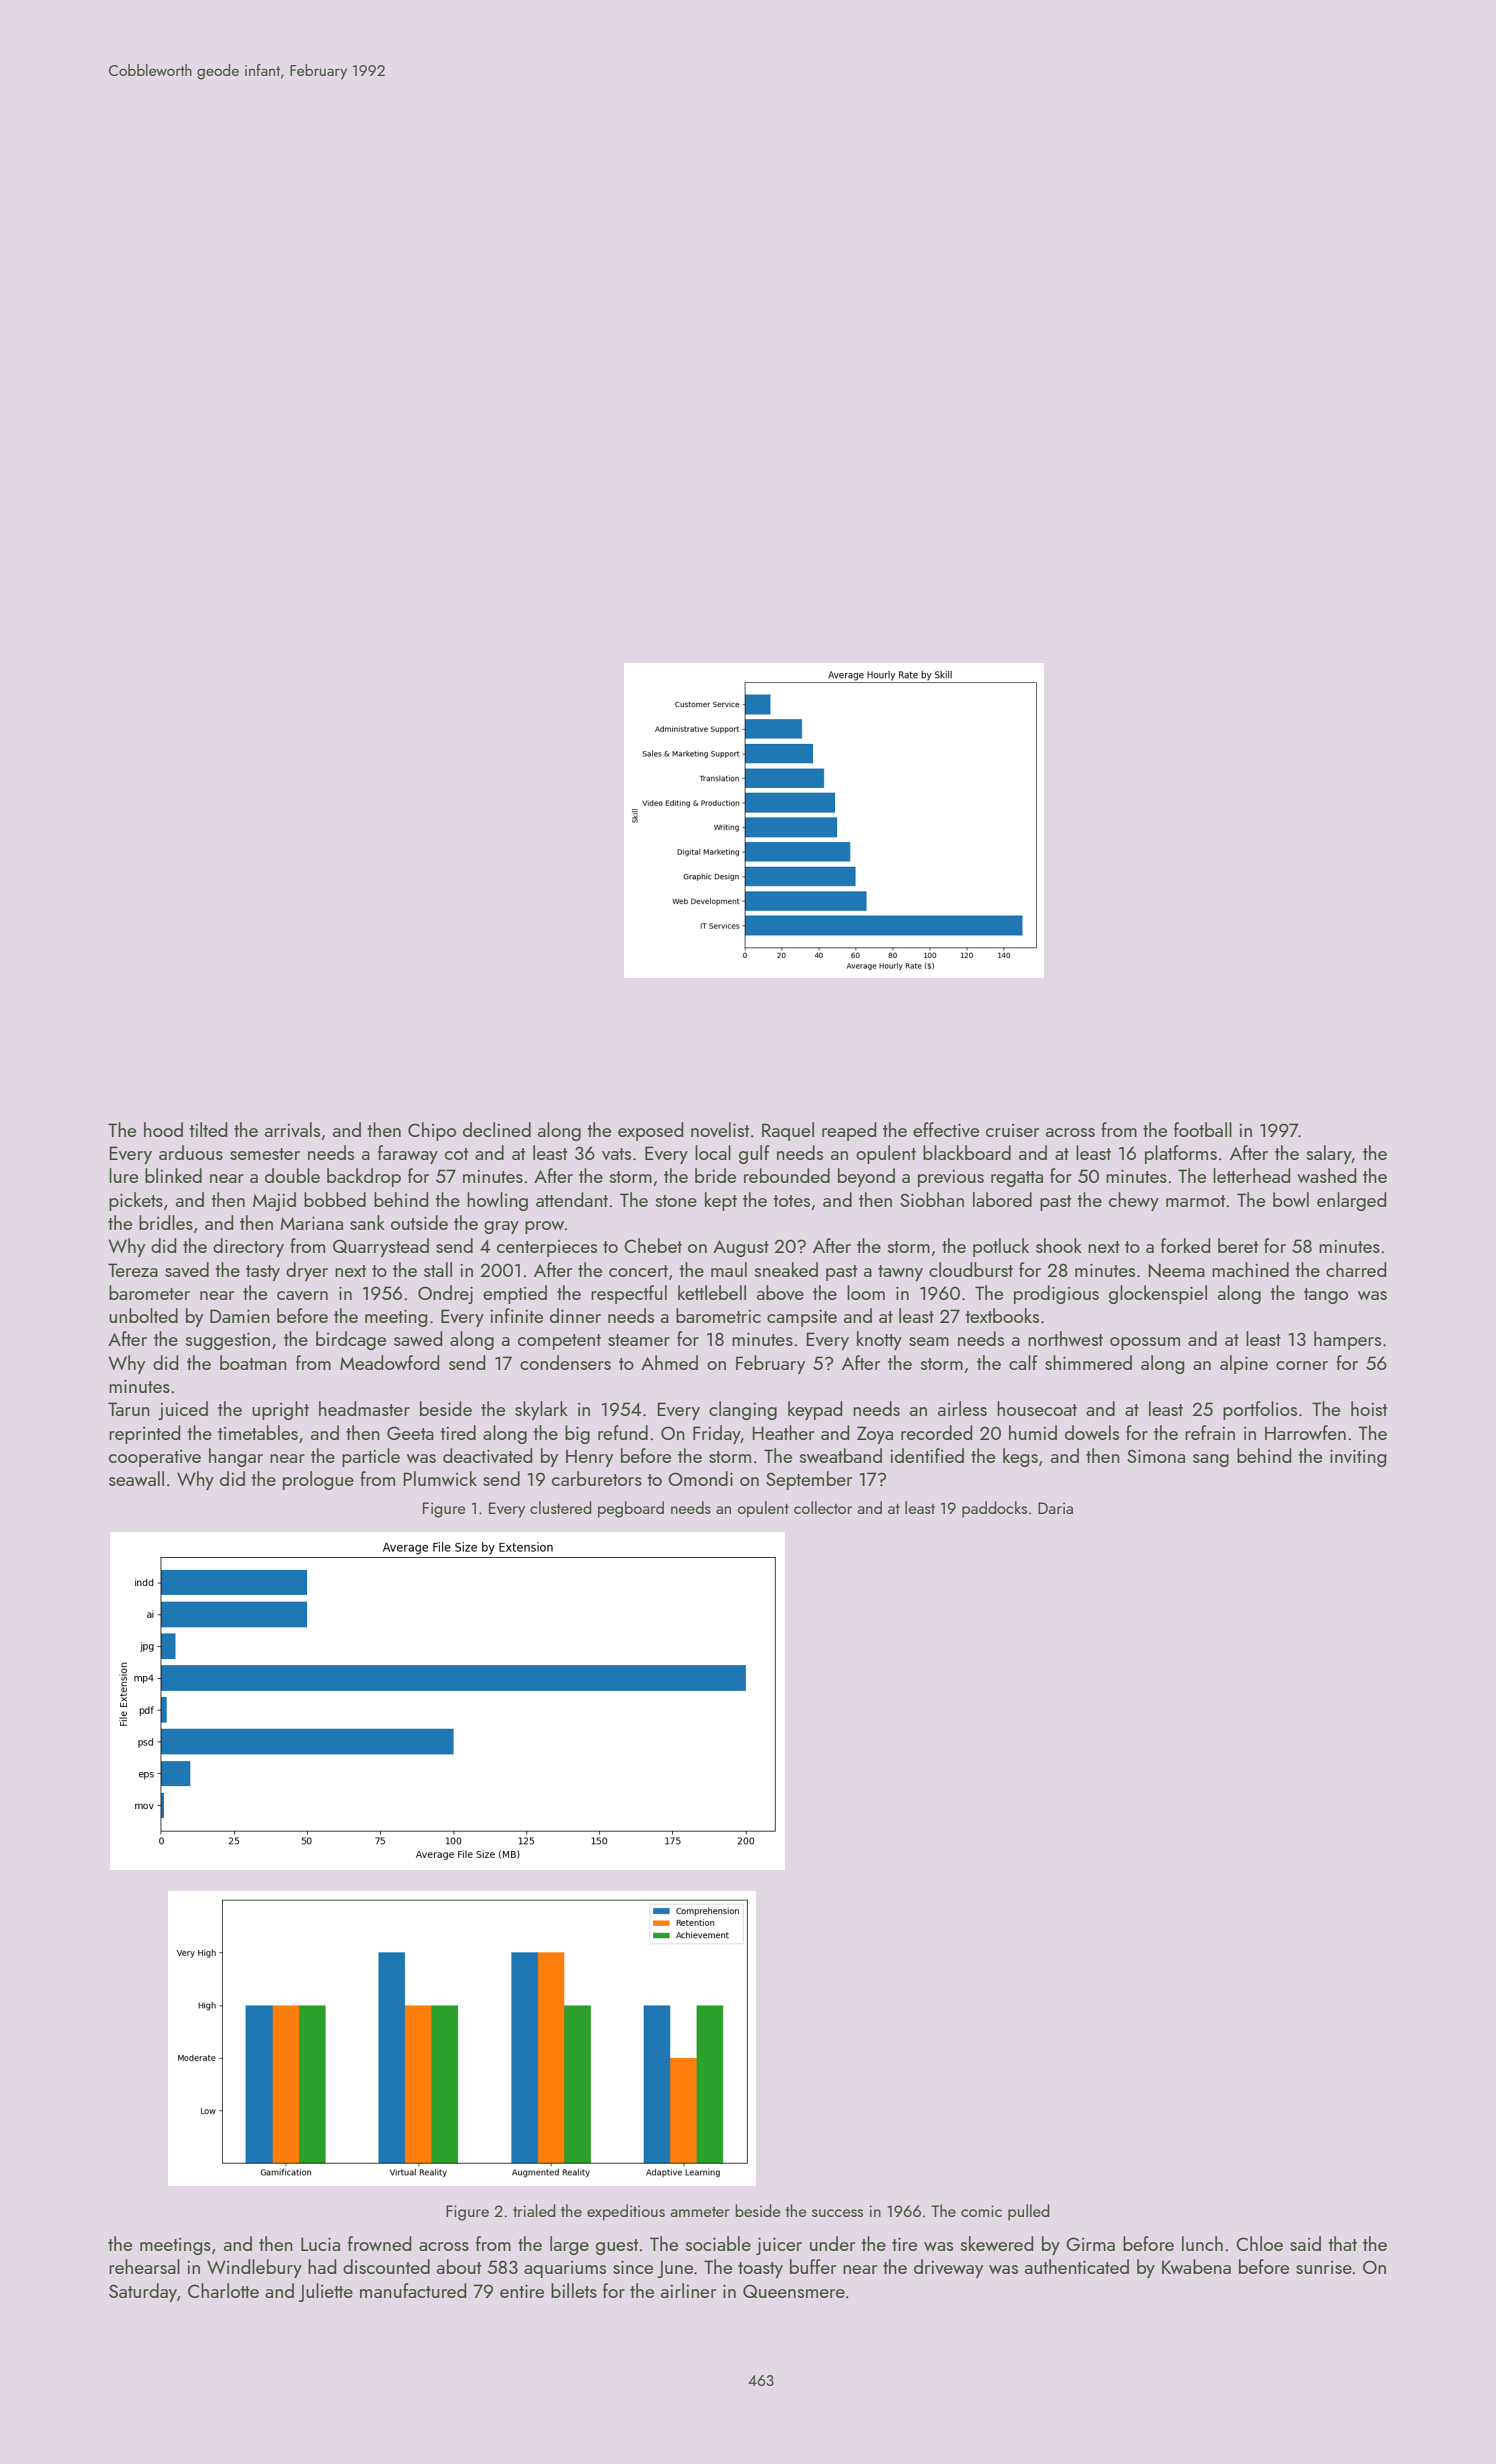 The image size is (1496, 2464). I want to click on paddocks, so click(994, 1509).
